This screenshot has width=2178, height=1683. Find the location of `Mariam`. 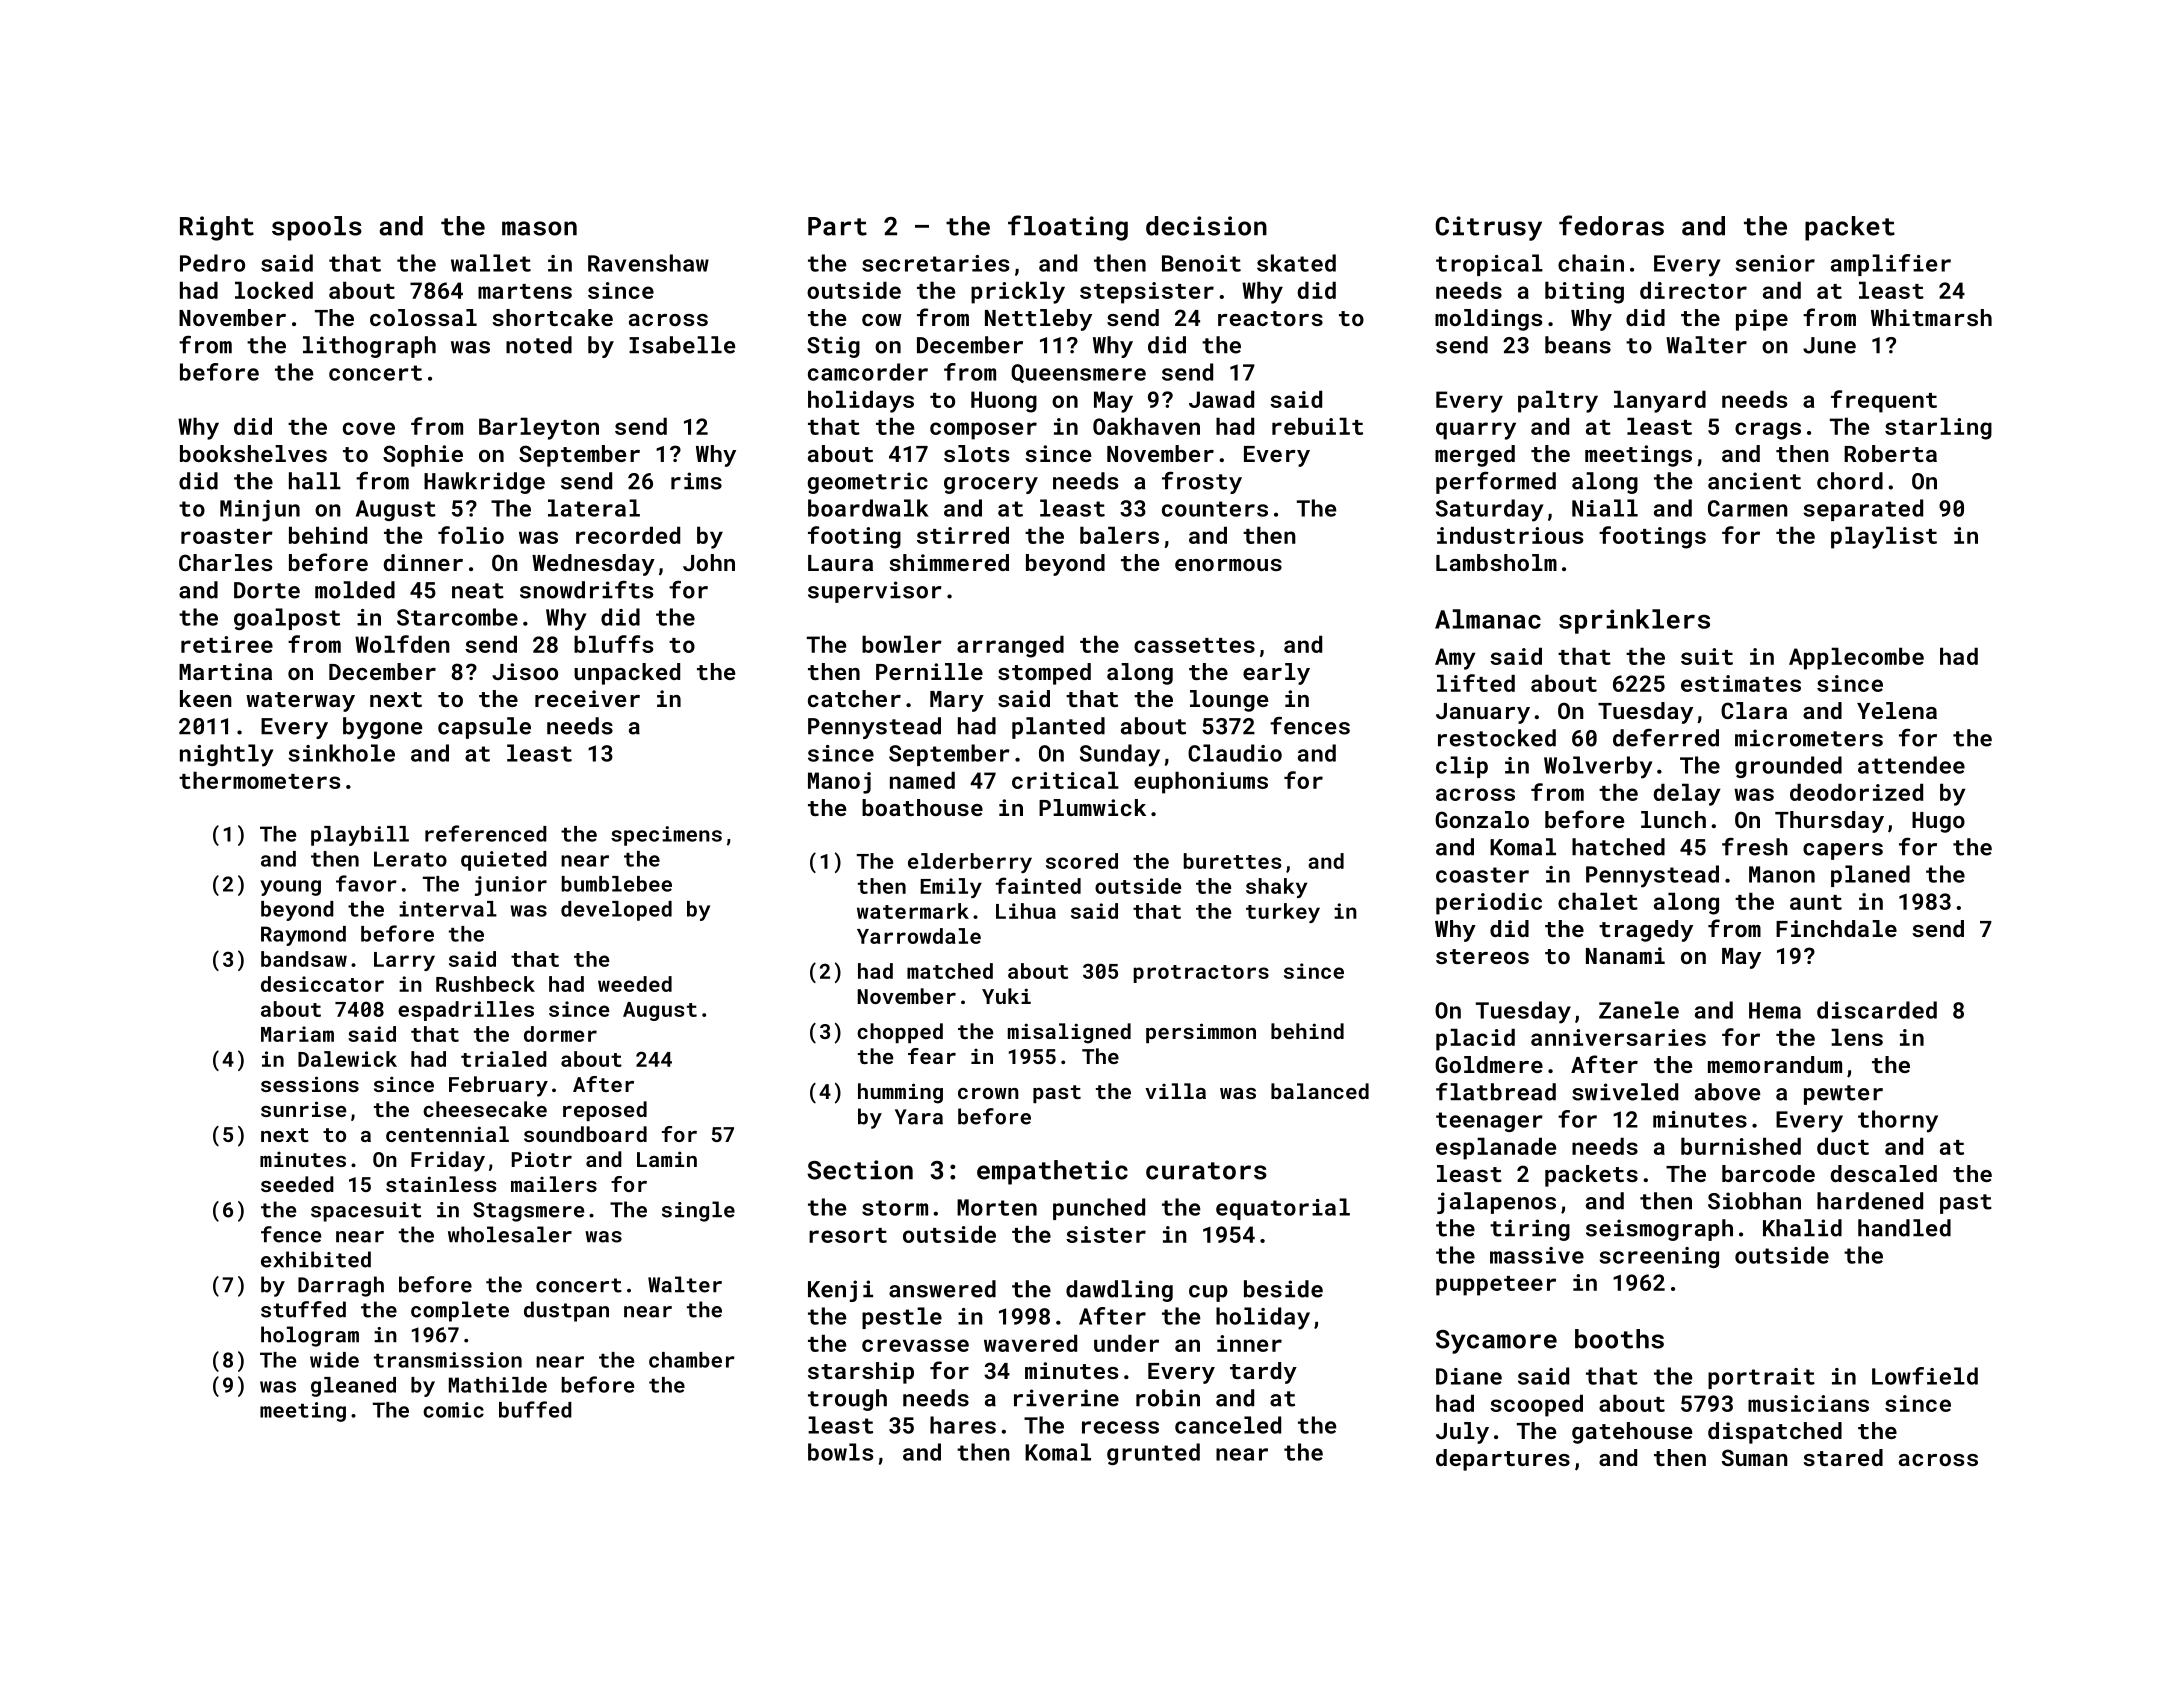

Mariam is located at coordinates (297, 1034).
